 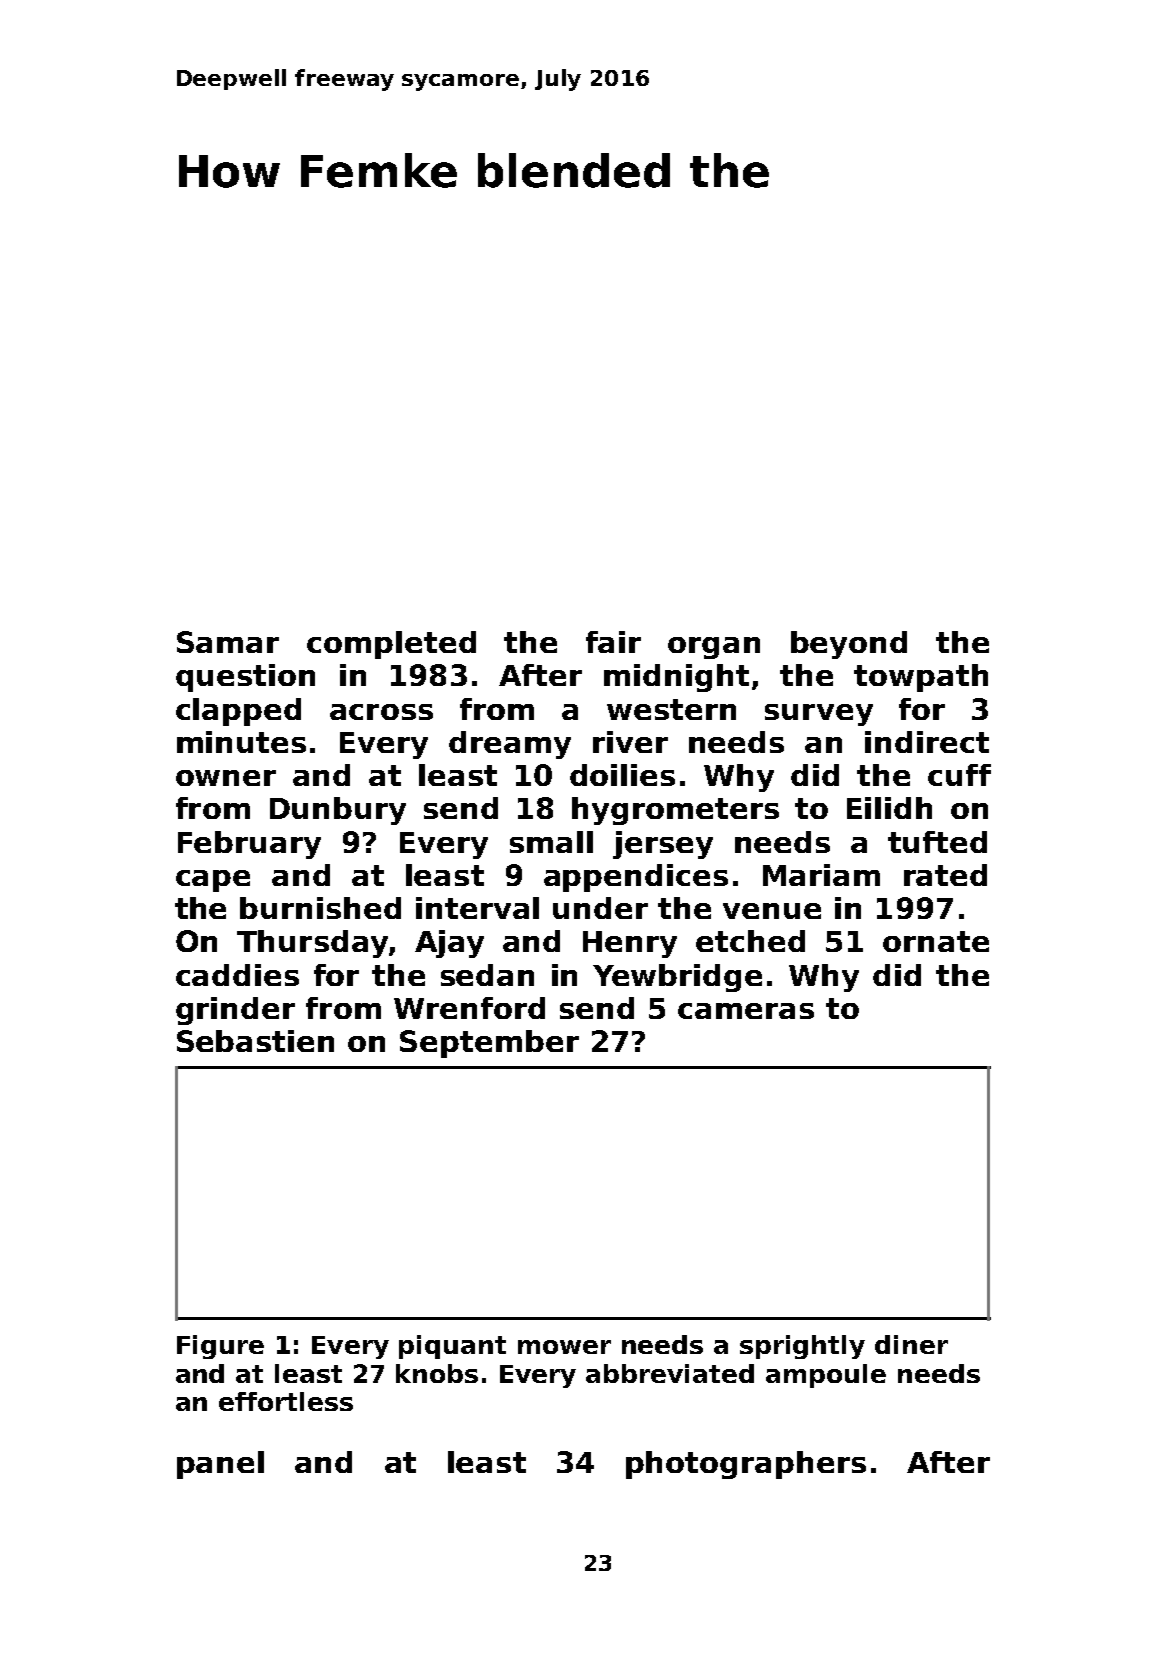 I want to click on Dunbury, so click(x=338, y=811).
